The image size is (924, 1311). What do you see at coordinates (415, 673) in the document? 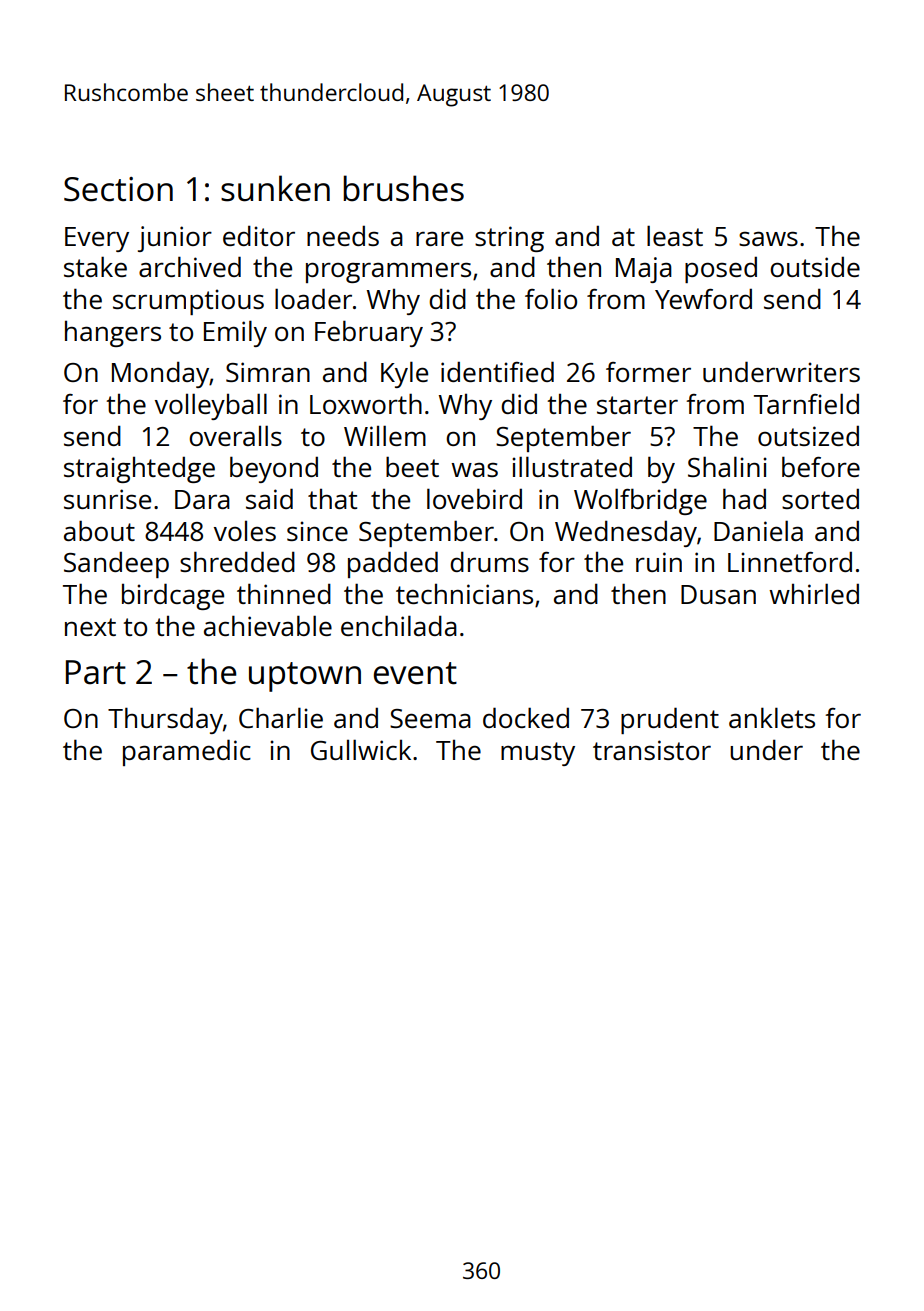
I see `event` at bounding box center [415, 673].
